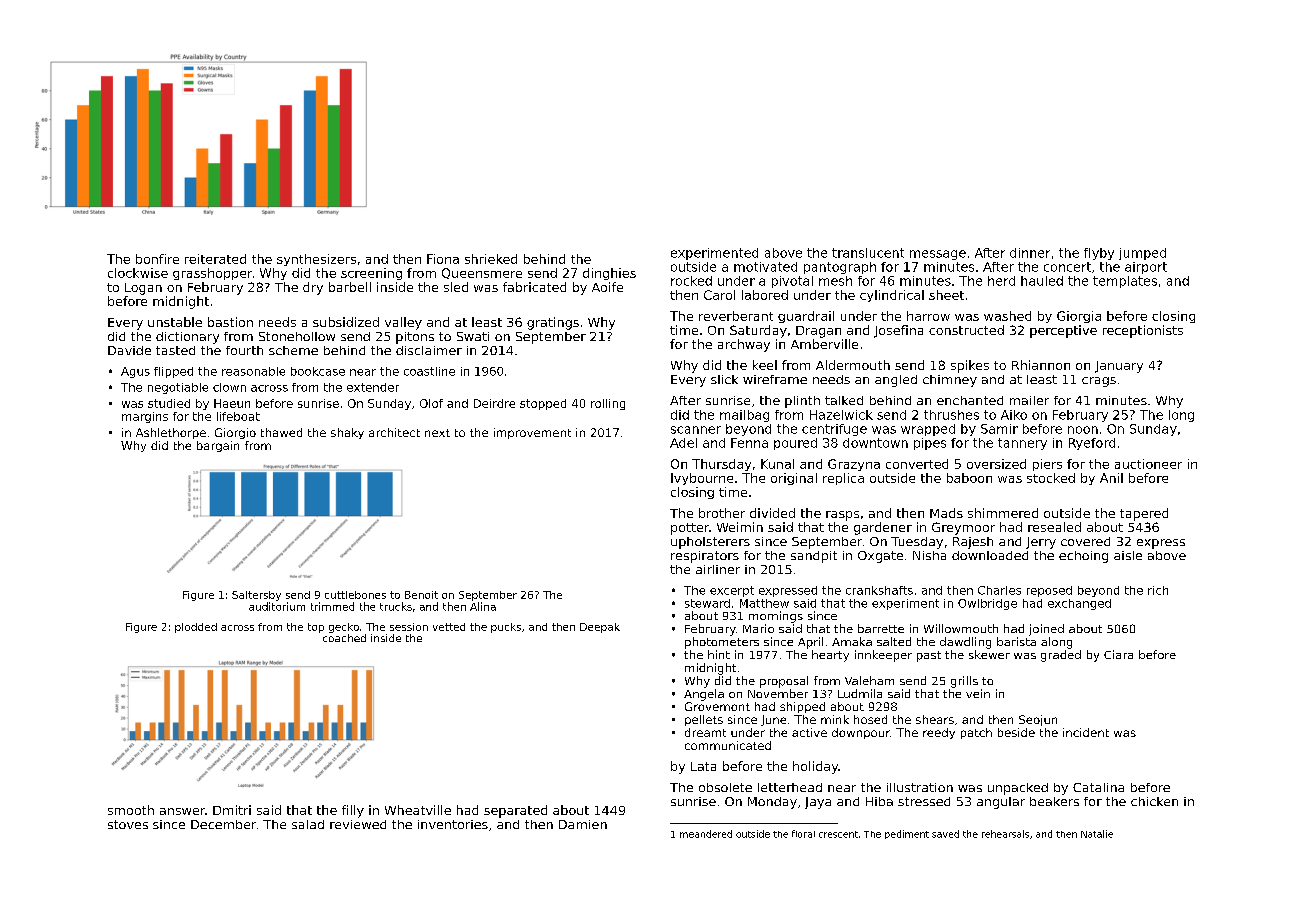 The image size is (1308, 924). Describe the element at coordinates (353, 811) in the page. I see `filly` at that location.
